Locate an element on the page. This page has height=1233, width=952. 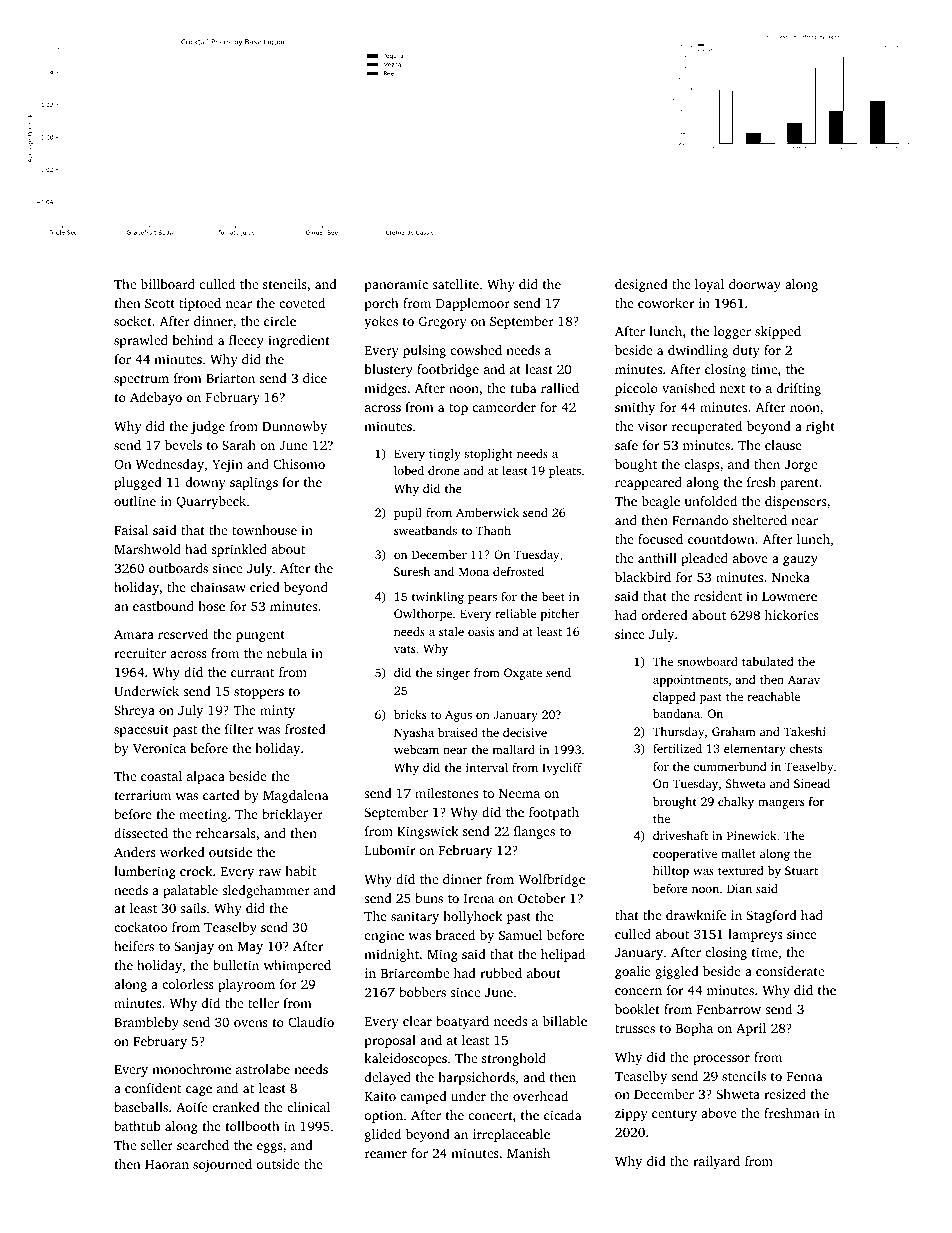
billboard is located at coordinates (168, 284).
